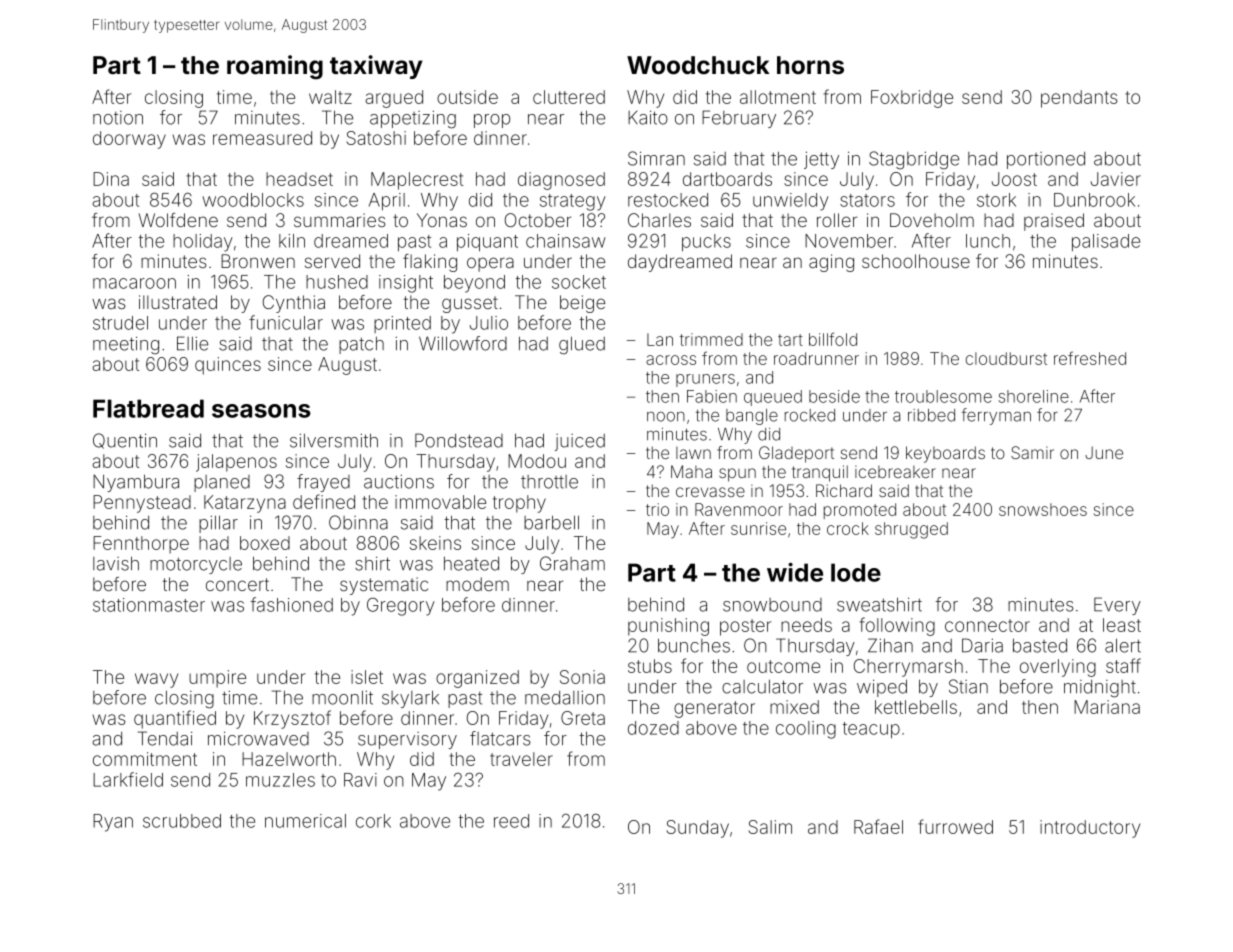 The image size is (1233, 952). What do you see at coordinates (1046, 160) in the image?
I see `portioned` at bounding box center [1046, 160].
